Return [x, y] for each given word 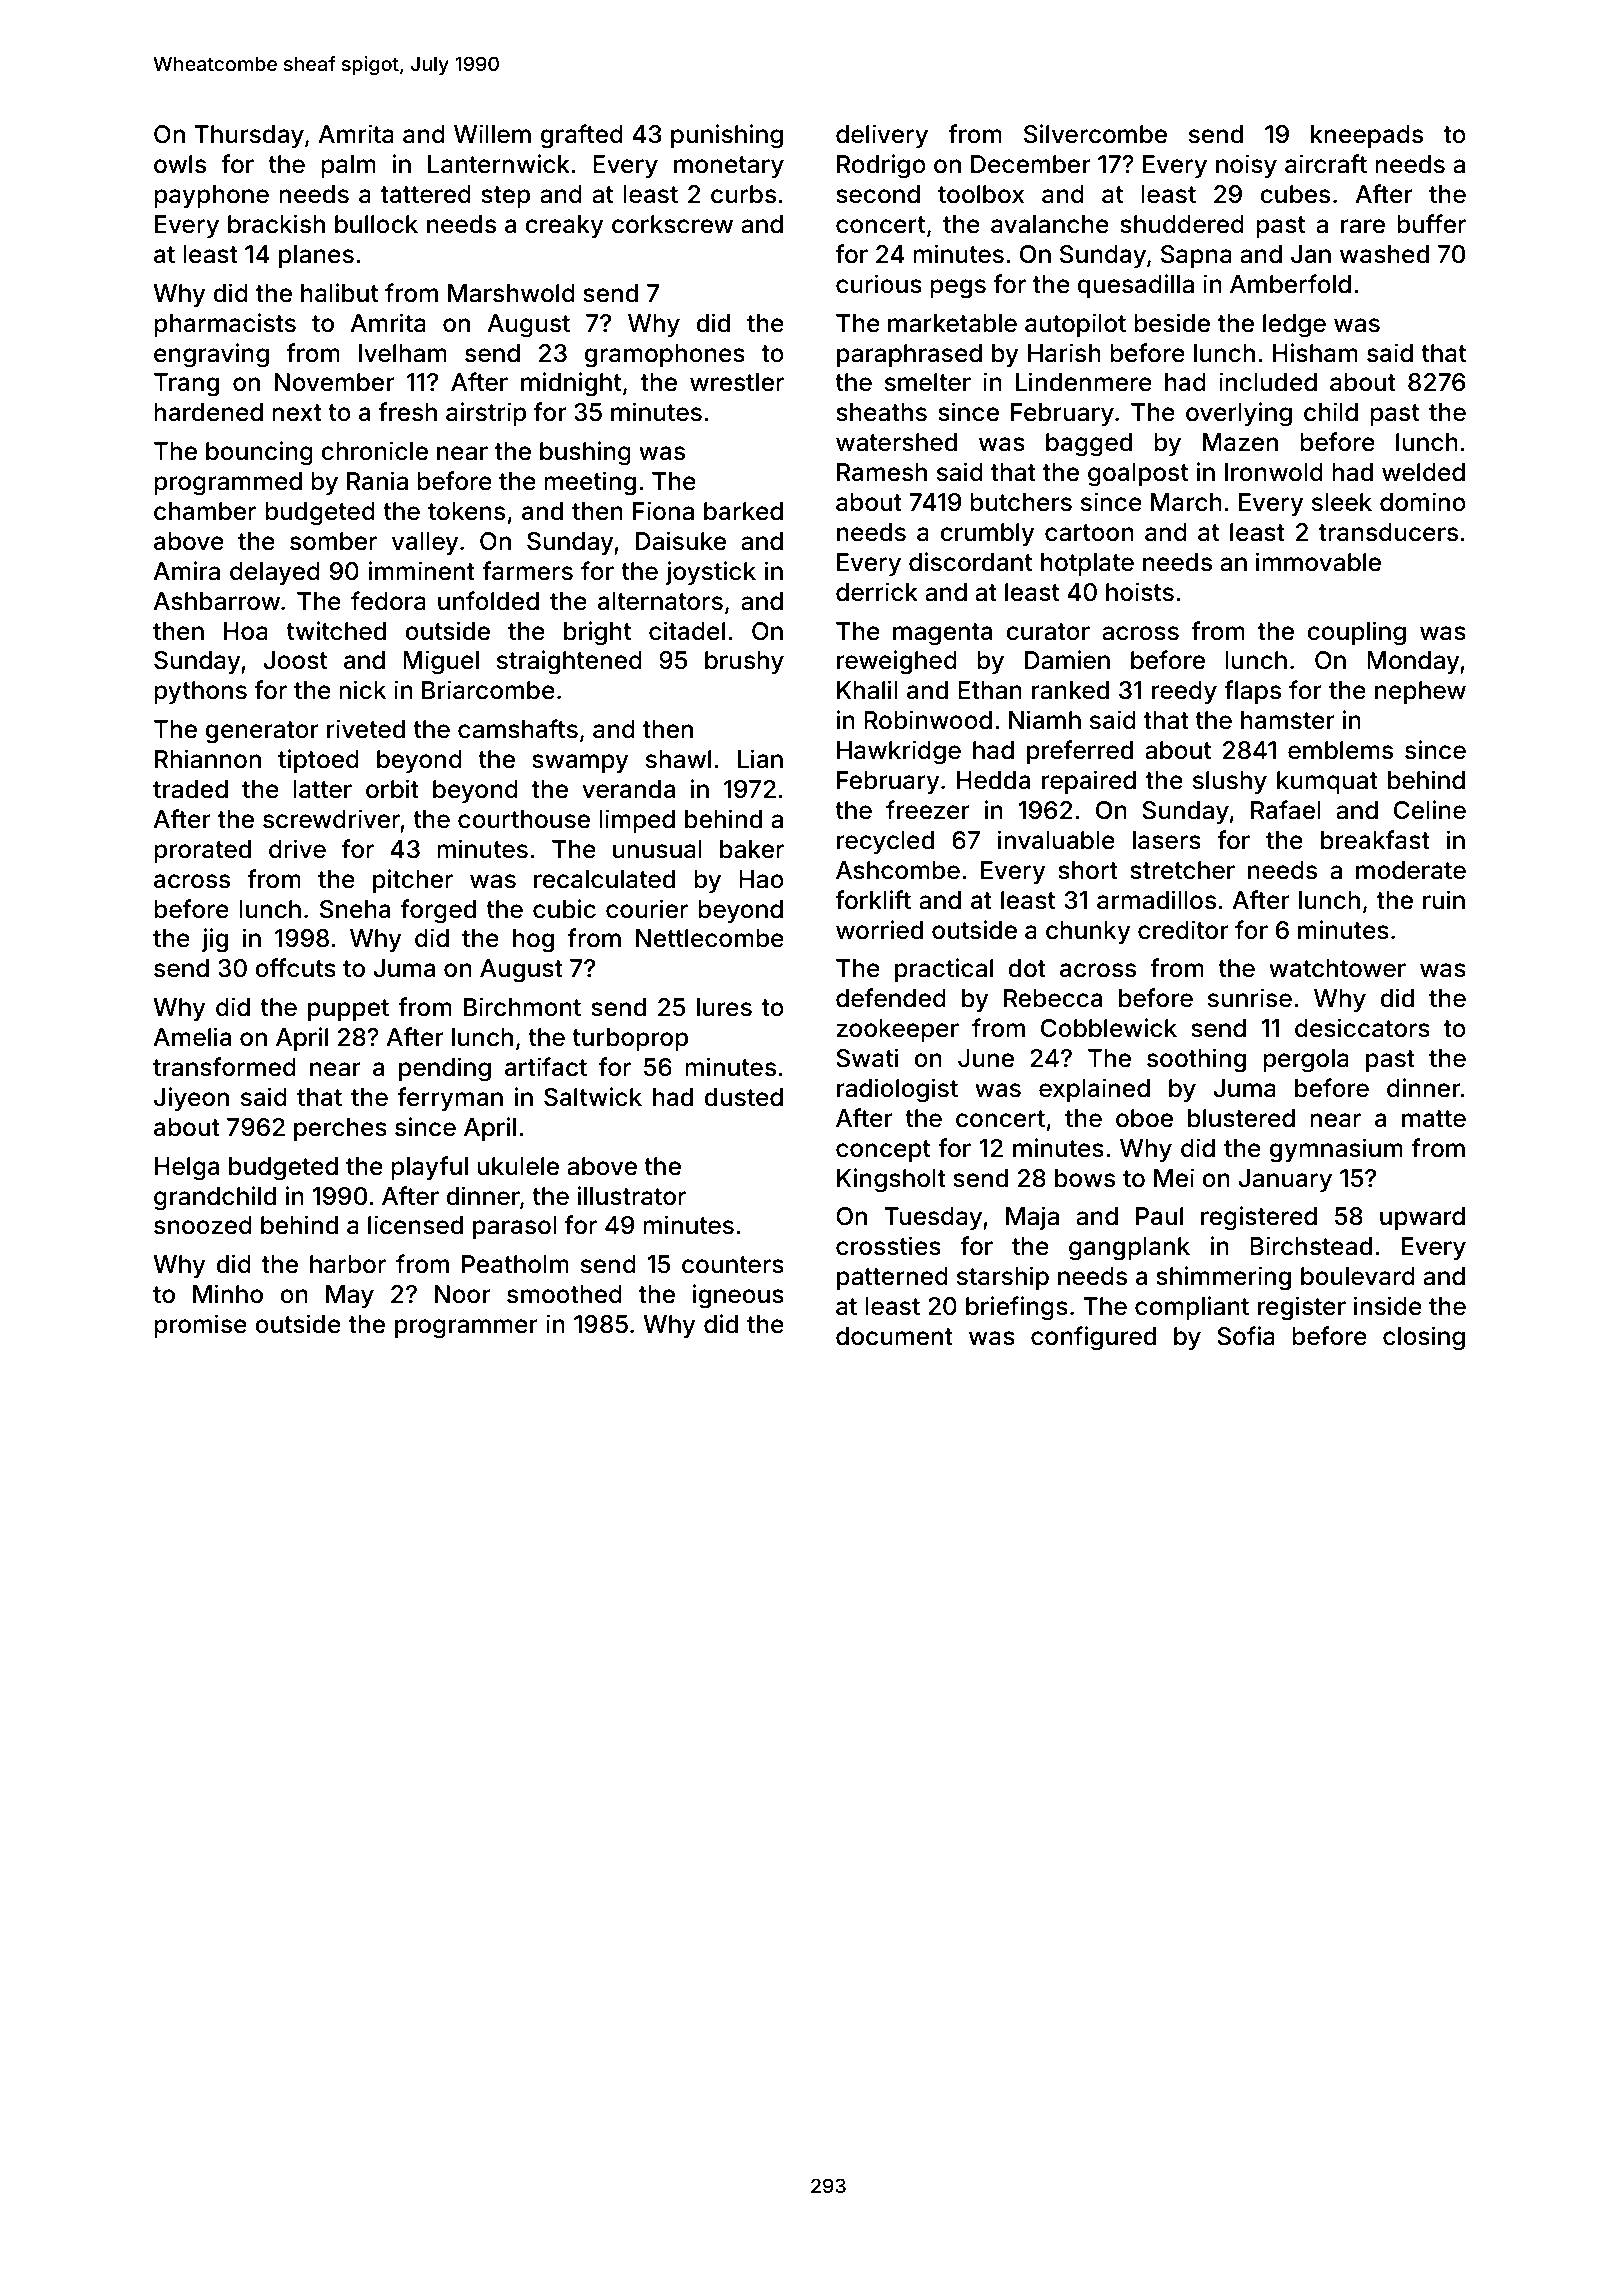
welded [1423, 472]
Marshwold [511, 293]
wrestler [737, 382]
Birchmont [522, 1007]
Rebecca [1053, 998]
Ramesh [882, 472]
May [350, 1296]
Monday [1413, 662]
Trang [186, 385]
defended [891, 998]
